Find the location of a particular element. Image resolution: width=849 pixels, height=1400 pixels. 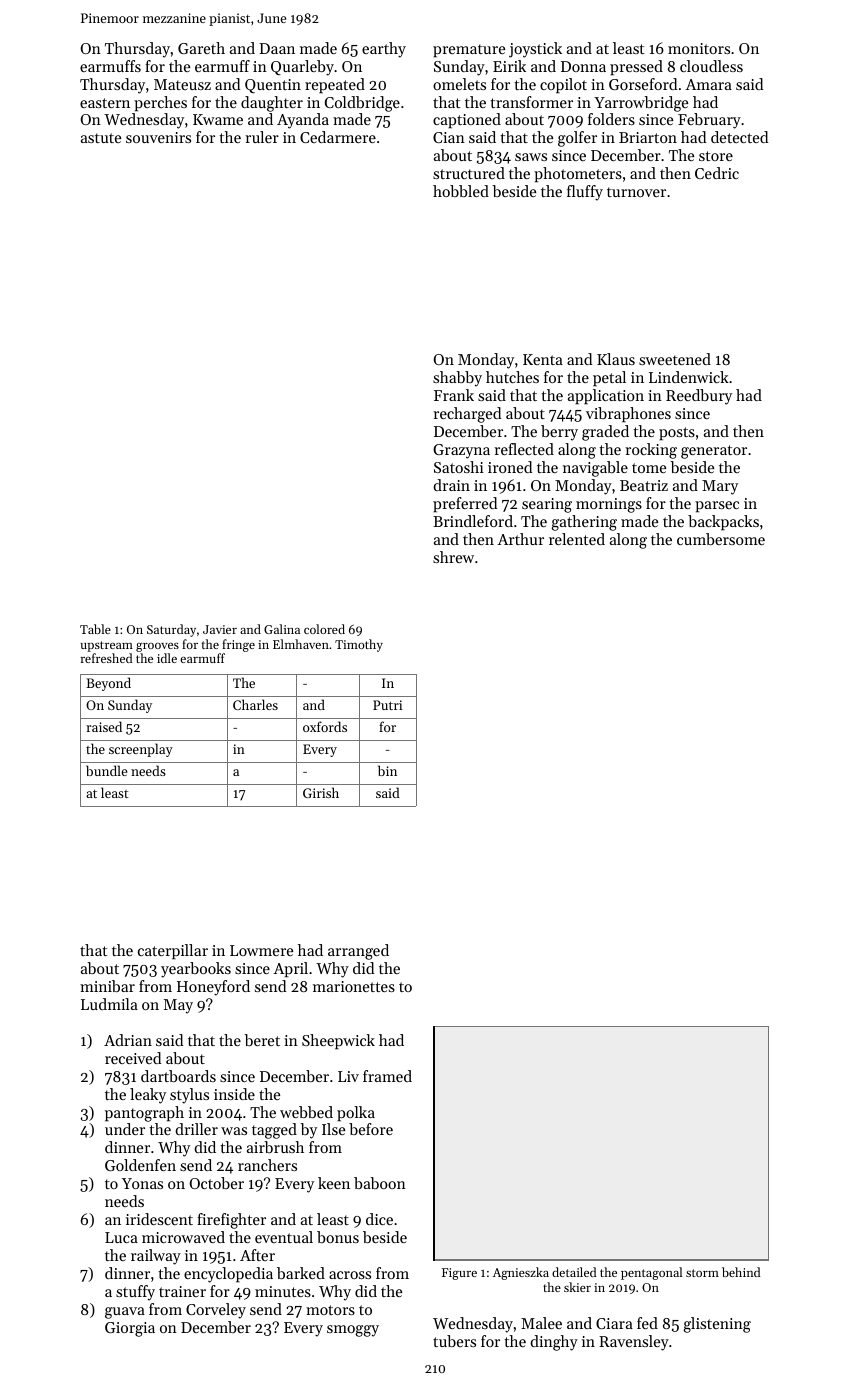

Table is located at coordinates (95, 629).
